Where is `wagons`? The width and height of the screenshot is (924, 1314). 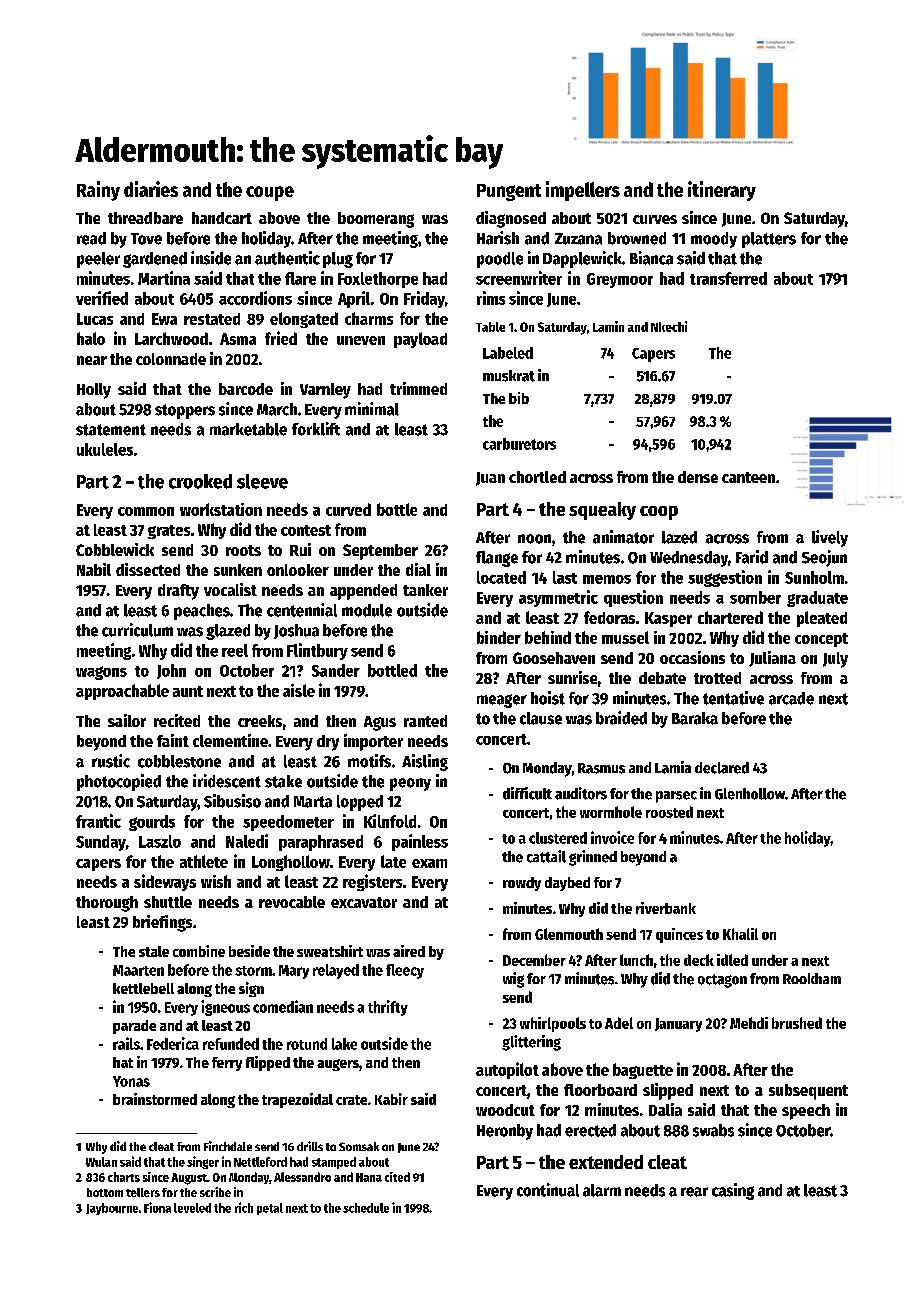 wagons is located at coordinates (101, 673).
